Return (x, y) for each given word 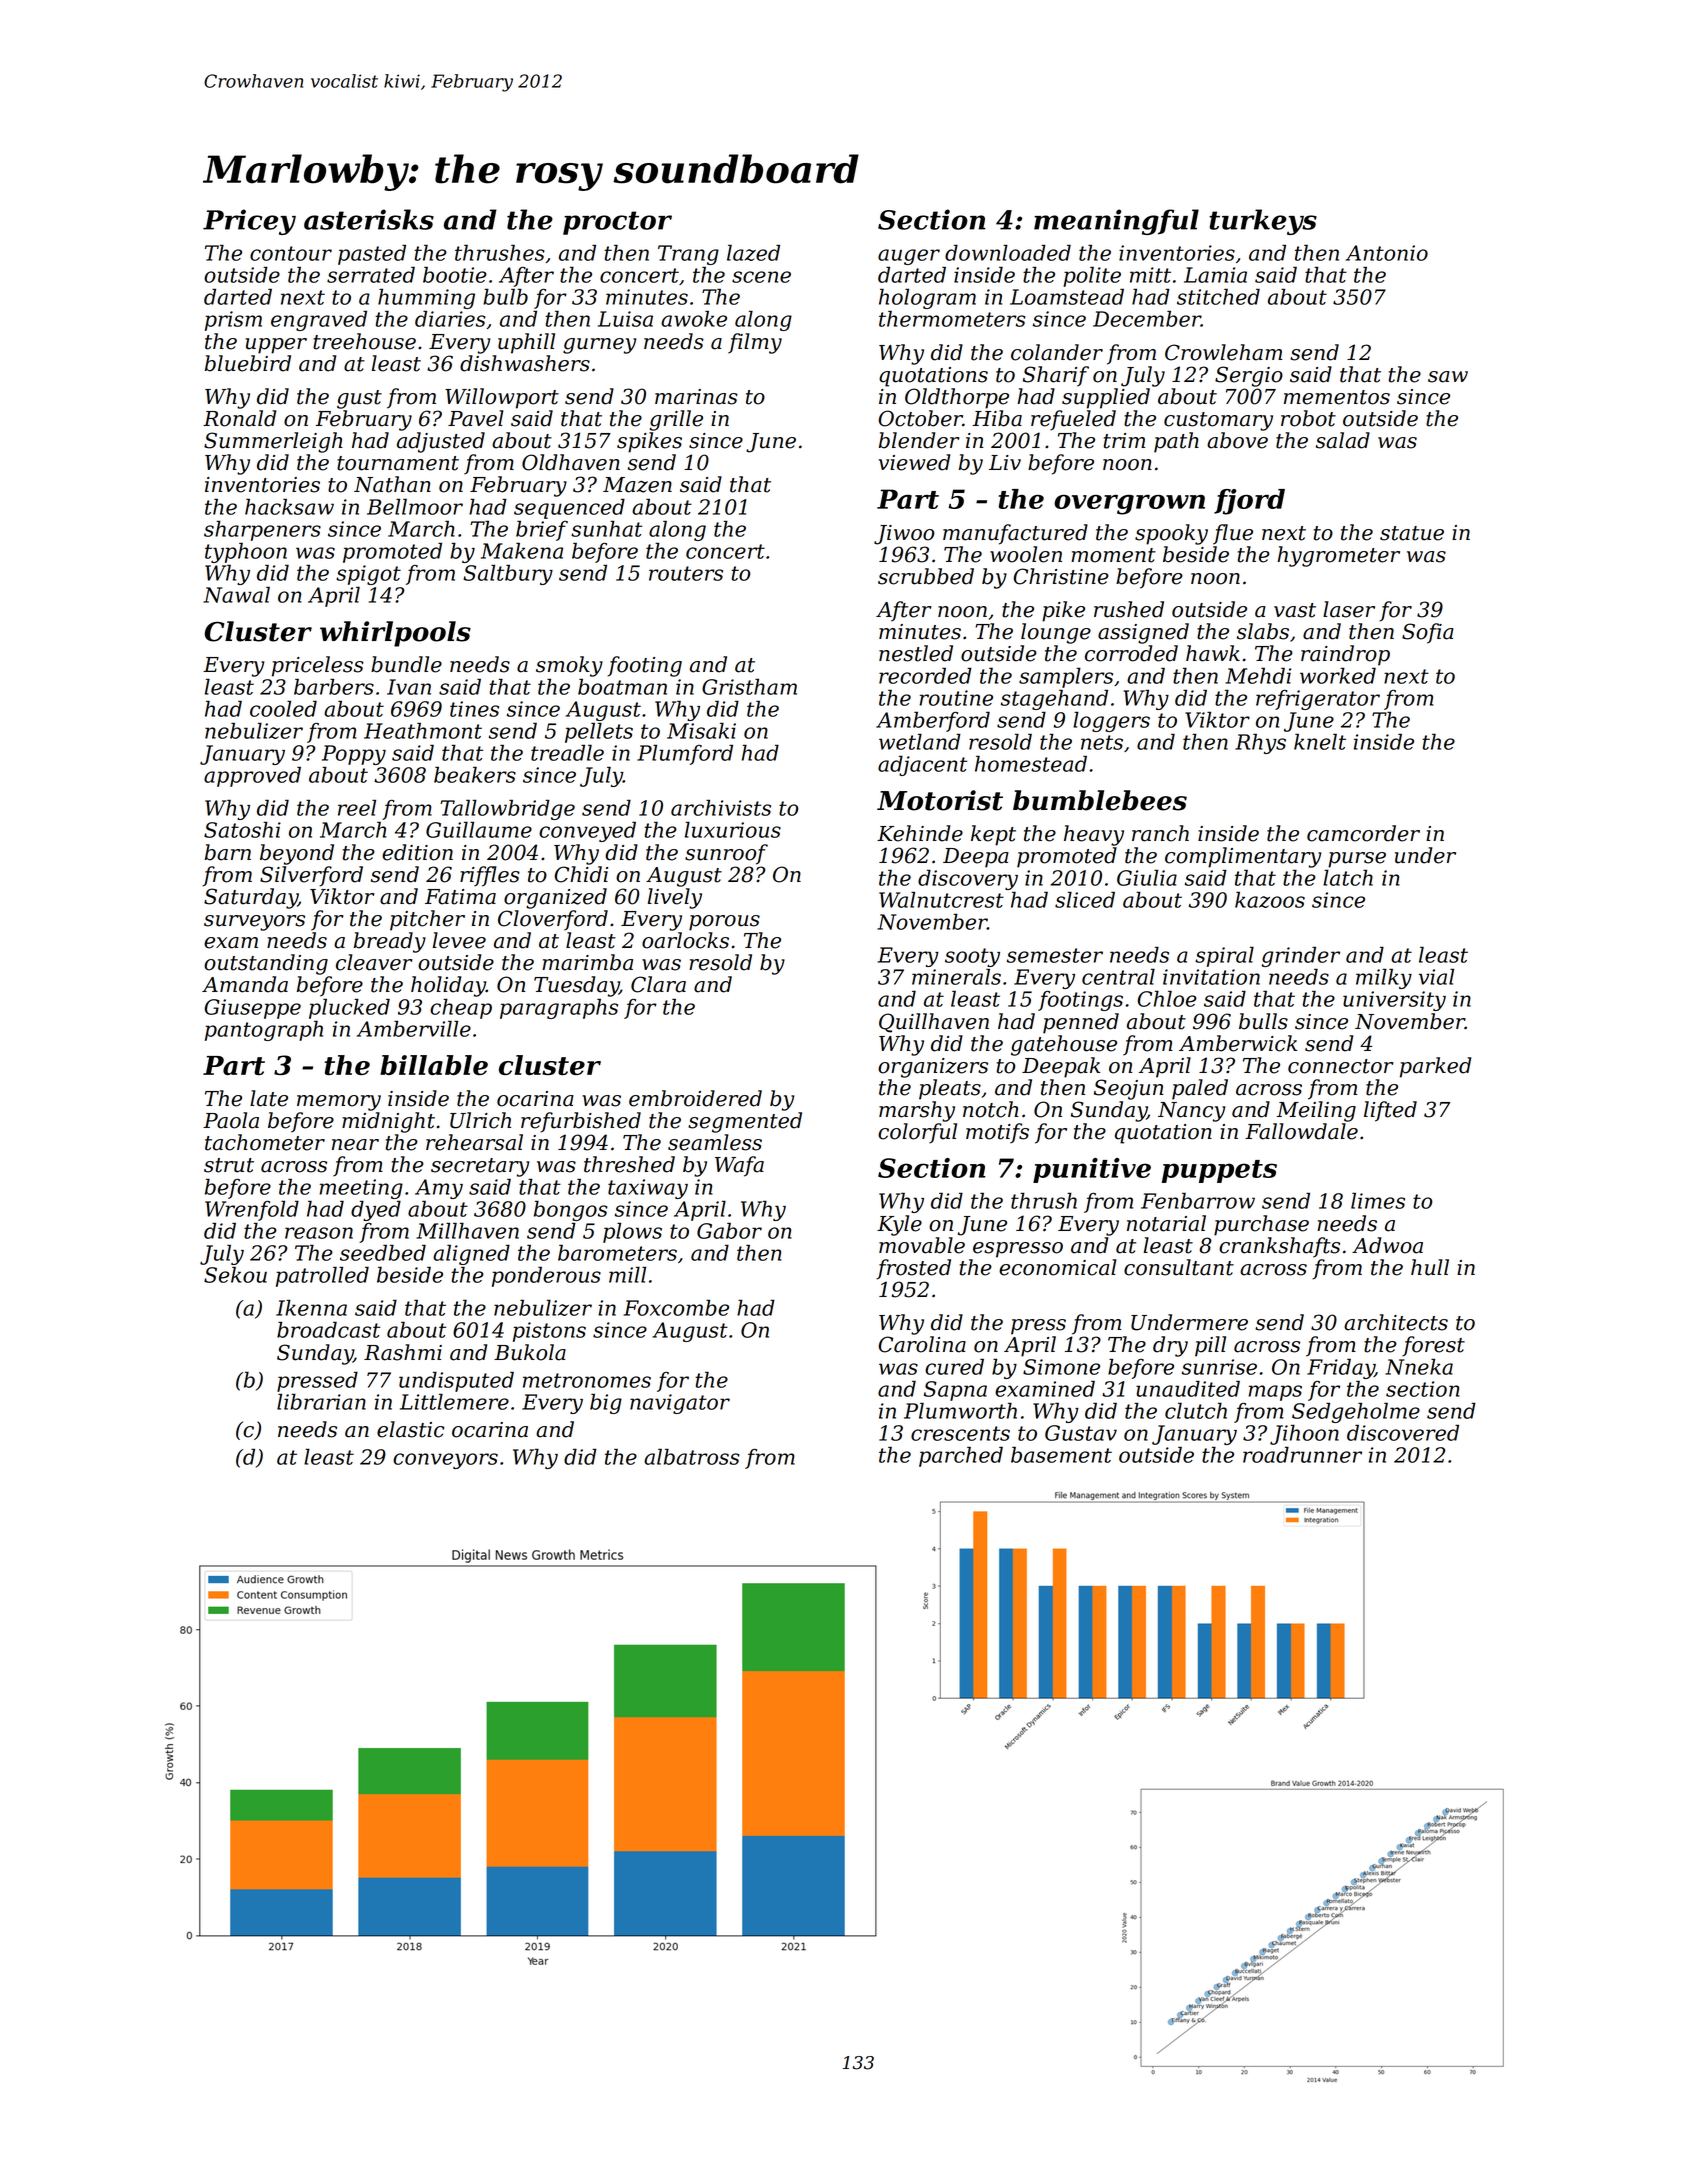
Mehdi (1258, 675)
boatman (622, 686)
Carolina (922, 1344)
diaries (450, 318)
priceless (318, 666)
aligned (471, 1254)
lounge (1056, 633)
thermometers (952, 318)
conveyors (445, 1461)
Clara (658, 984)
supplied (1106, 398)
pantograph (264, 1031)
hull (1430, 1267)
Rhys (1260, 743)
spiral (1224, 957)
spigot (368, 575)
